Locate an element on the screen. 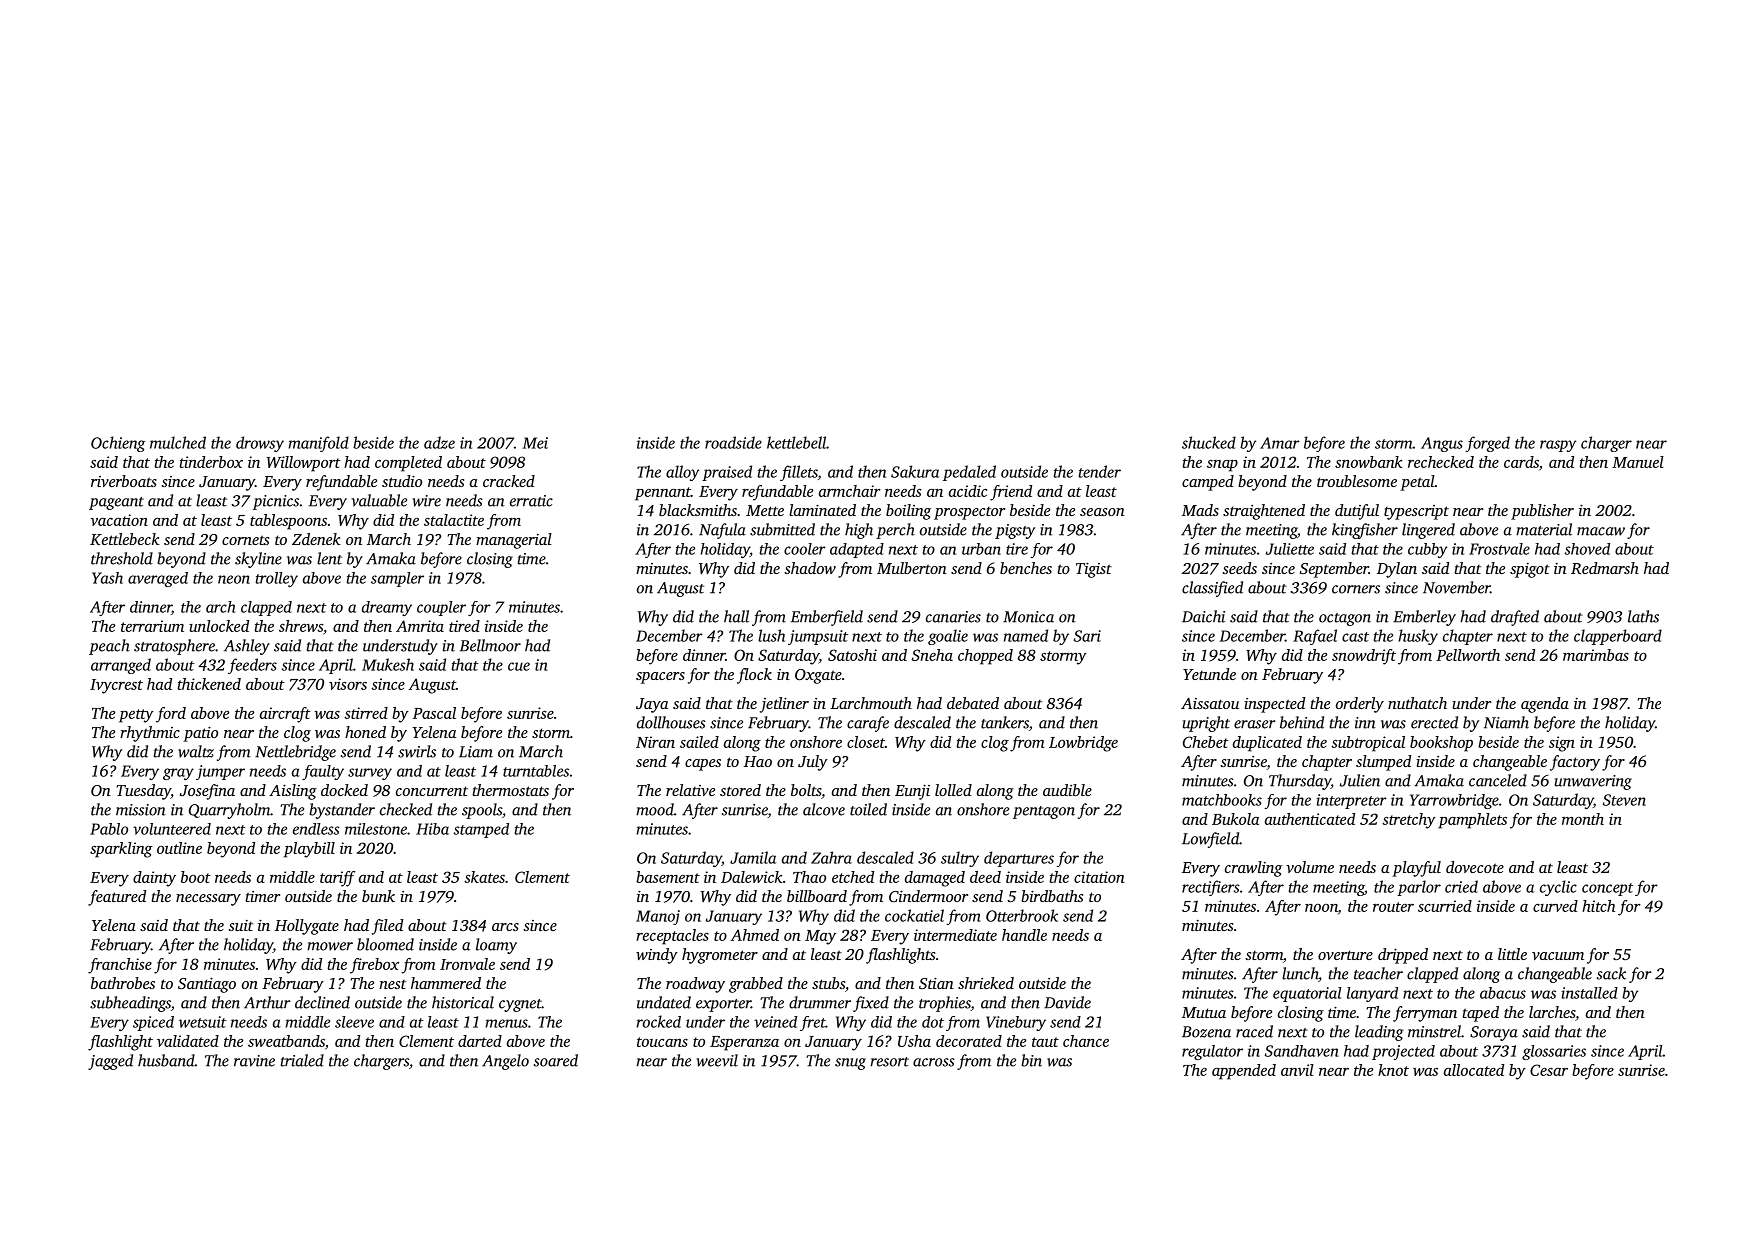 This screenshot has height=1246, width=1762. stirred is located at coordinates (366, 713).
